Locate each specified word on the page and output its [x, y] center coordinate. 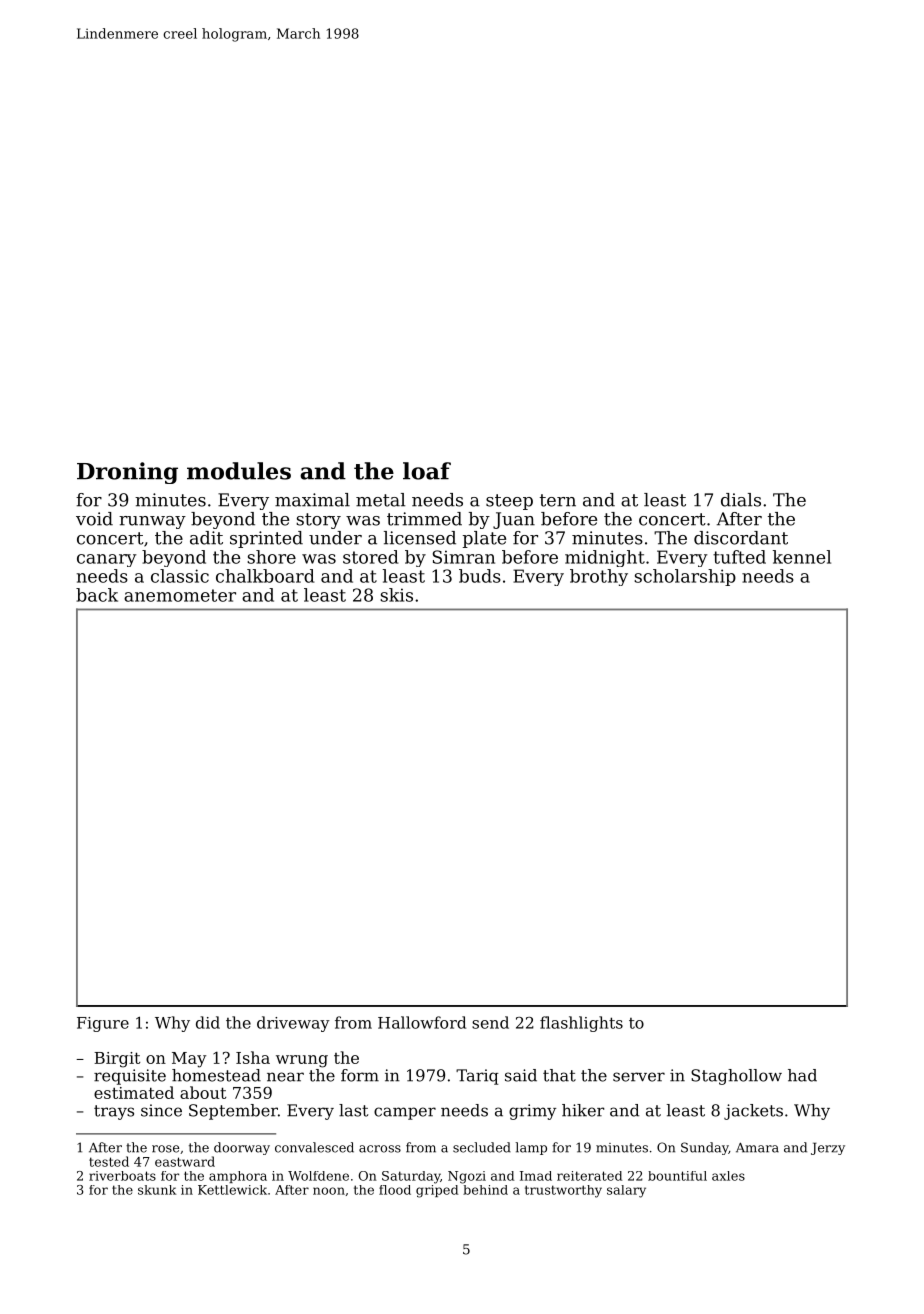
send [490, 1022]
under [335, 538]
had [802, 1075]
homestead [216, 1075]
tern [558, 500]
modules [239, 471]
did [208, 1022]
